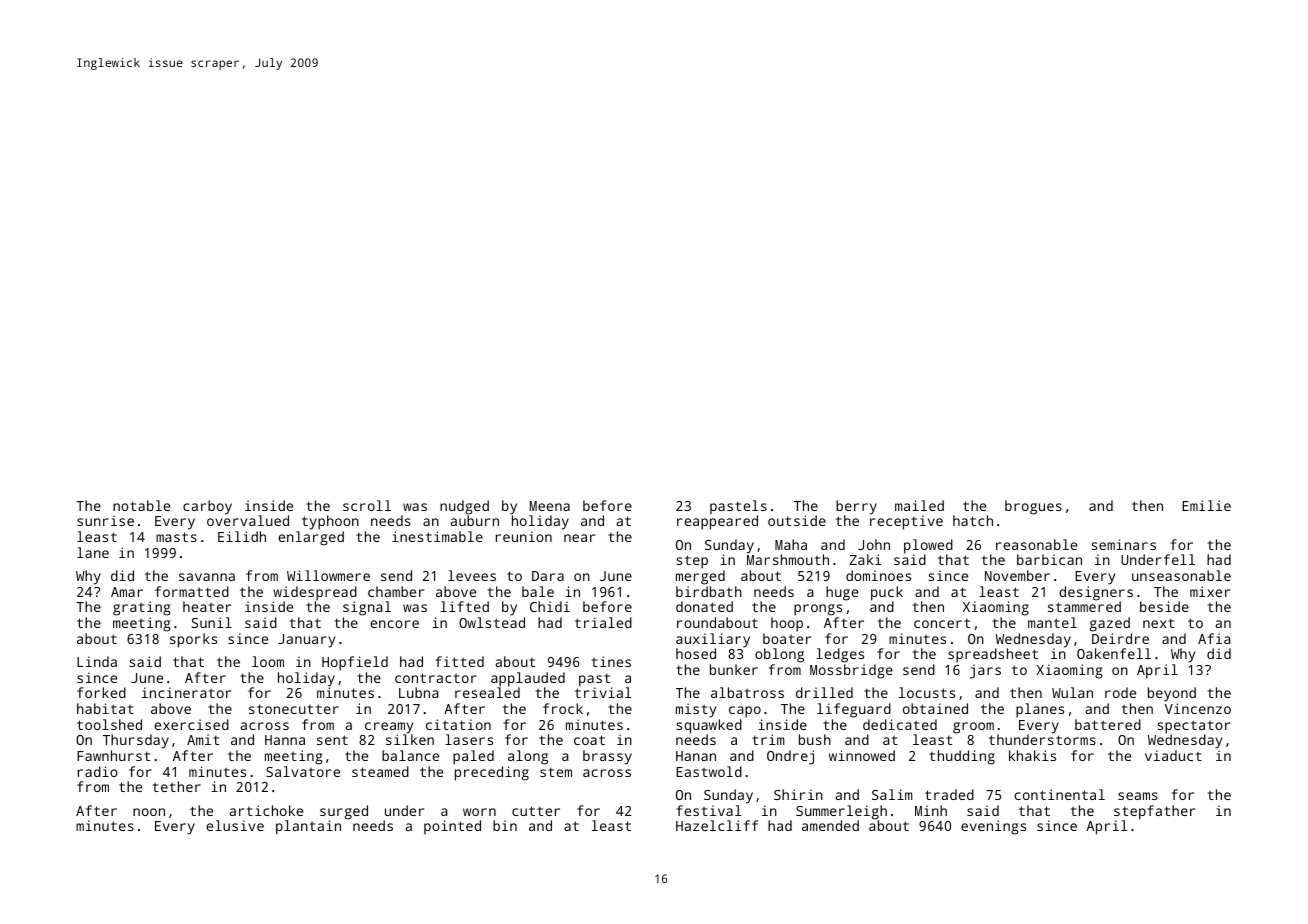 This document has height=924, width=1308. Describe the element at coordinates (1193, 727) in the document. I see `spectator` at that location.
